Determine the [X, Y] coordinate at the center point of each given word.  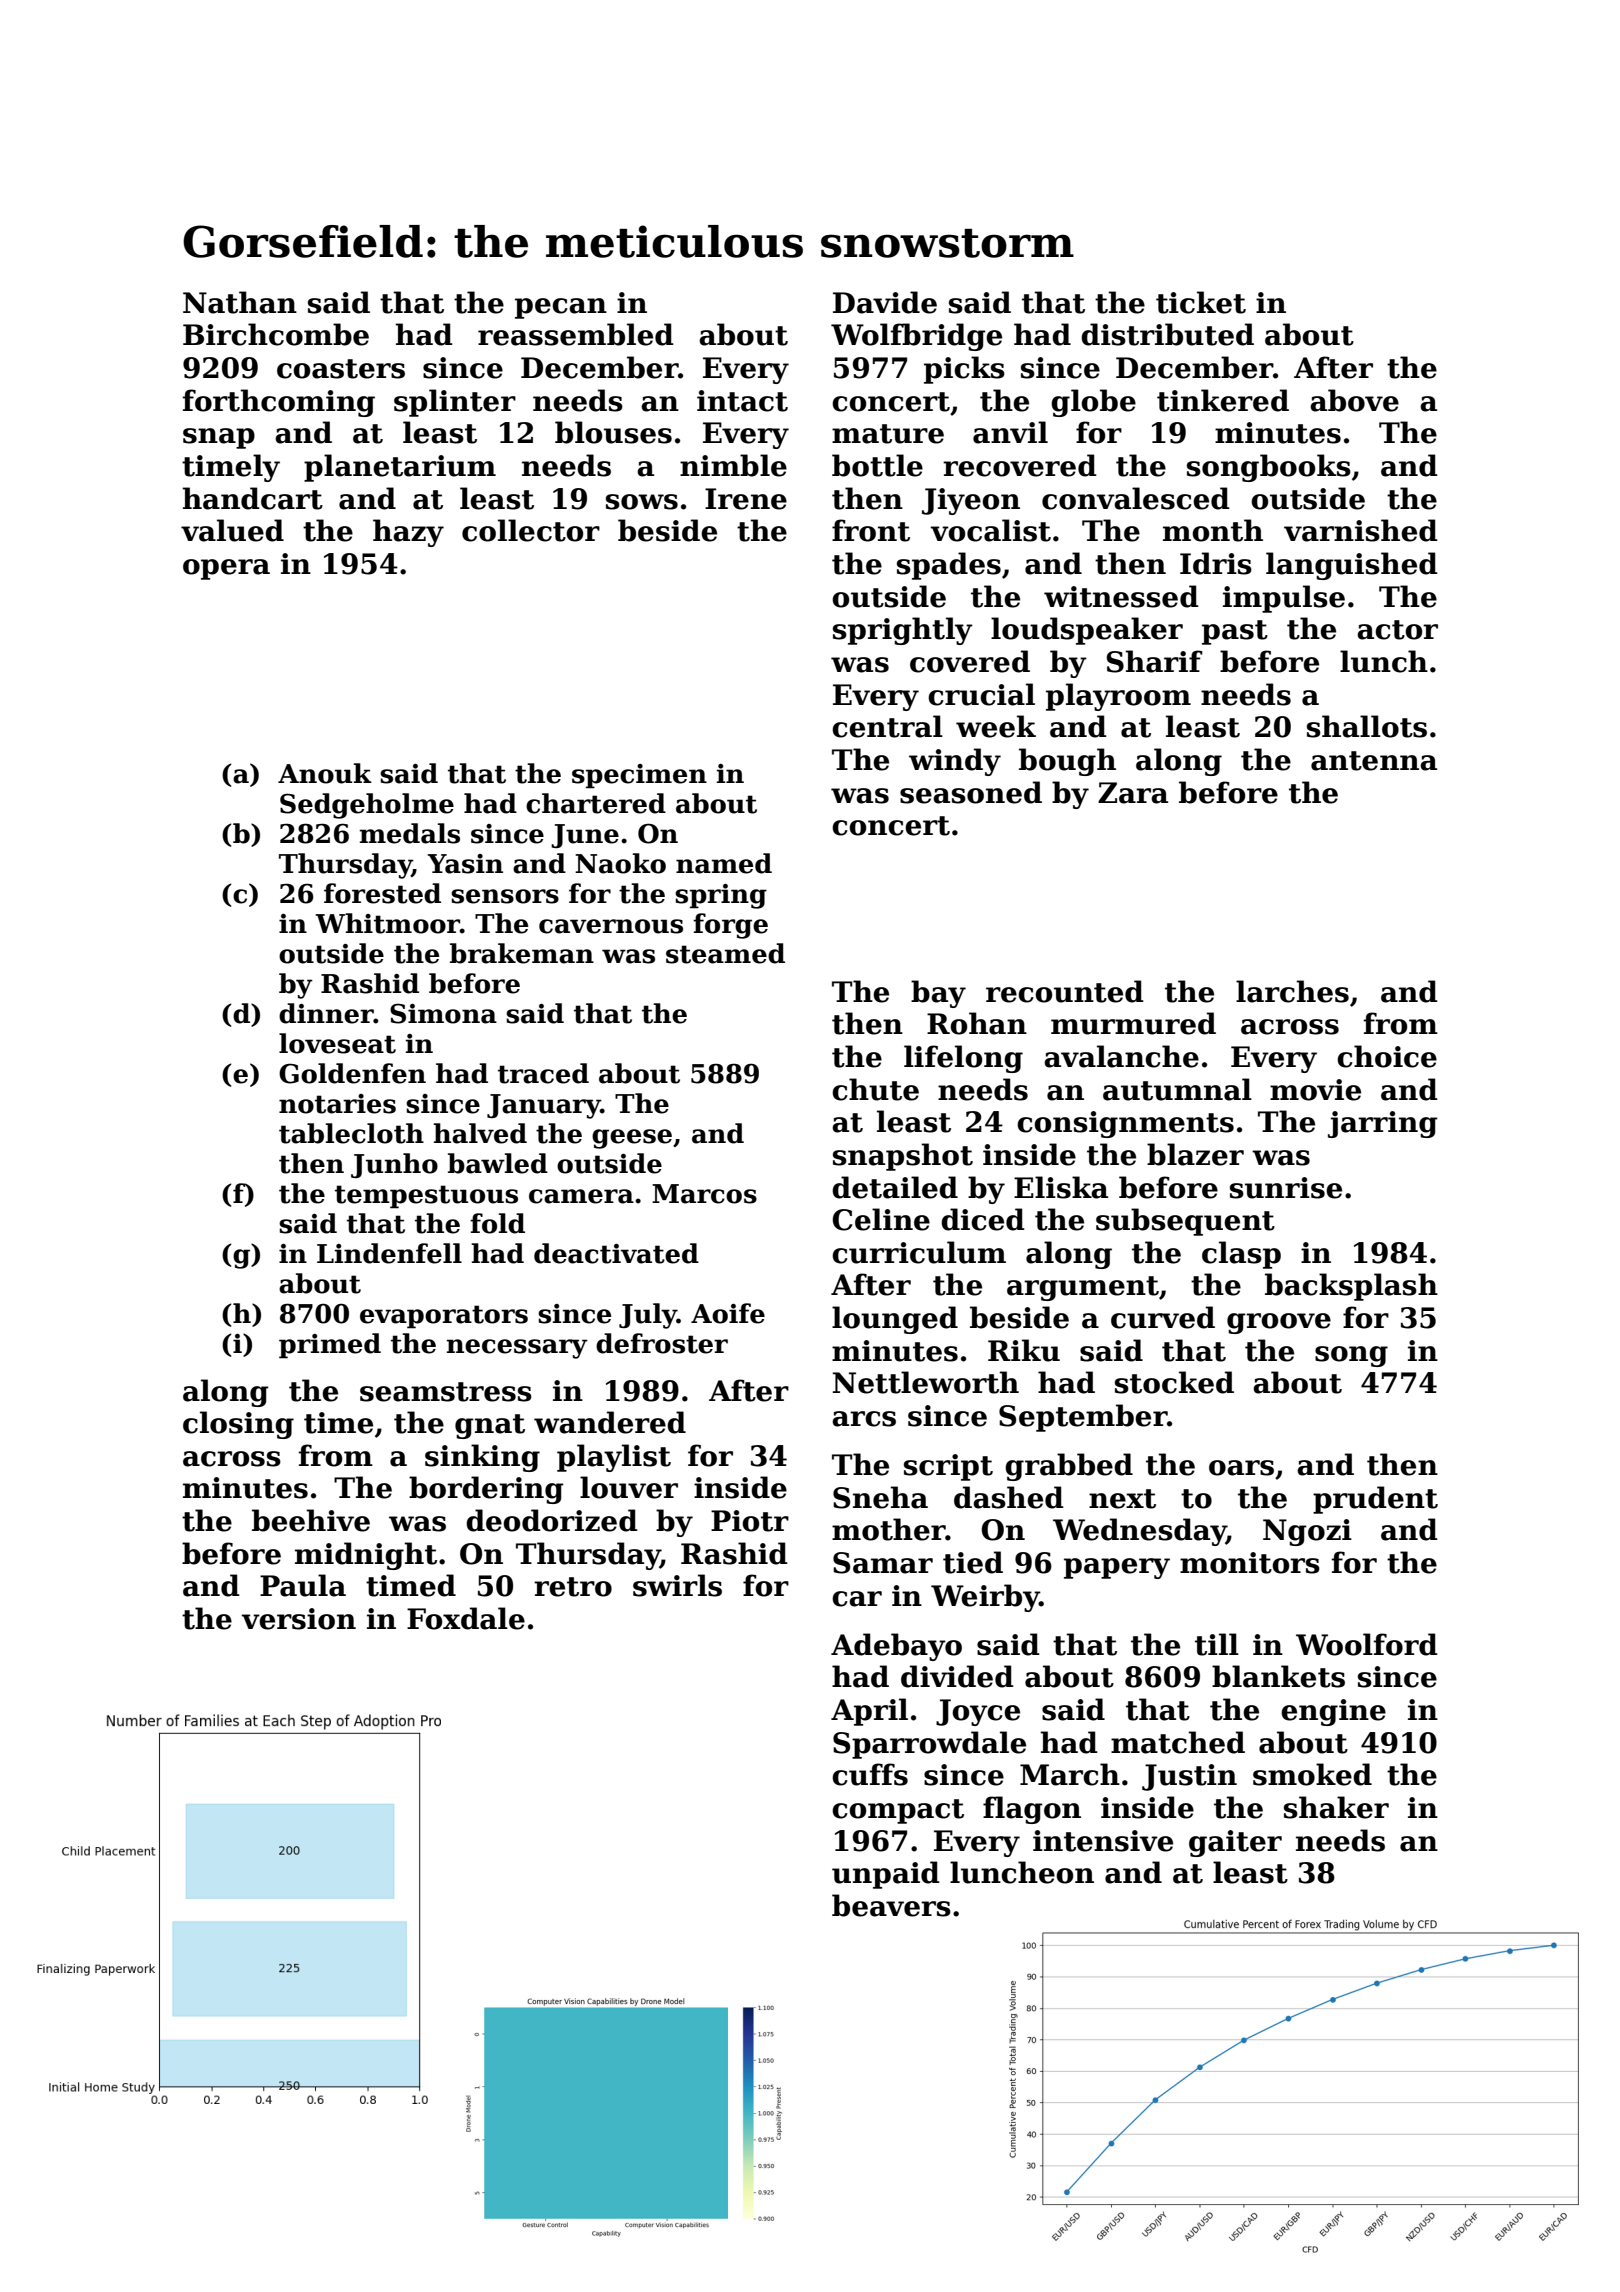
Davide [885, 302]
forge [730, 926]
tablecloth [351, 1133]
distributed [1167, 334]
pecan [561, 308]
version [298, 1619]
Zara [1133, 793]
